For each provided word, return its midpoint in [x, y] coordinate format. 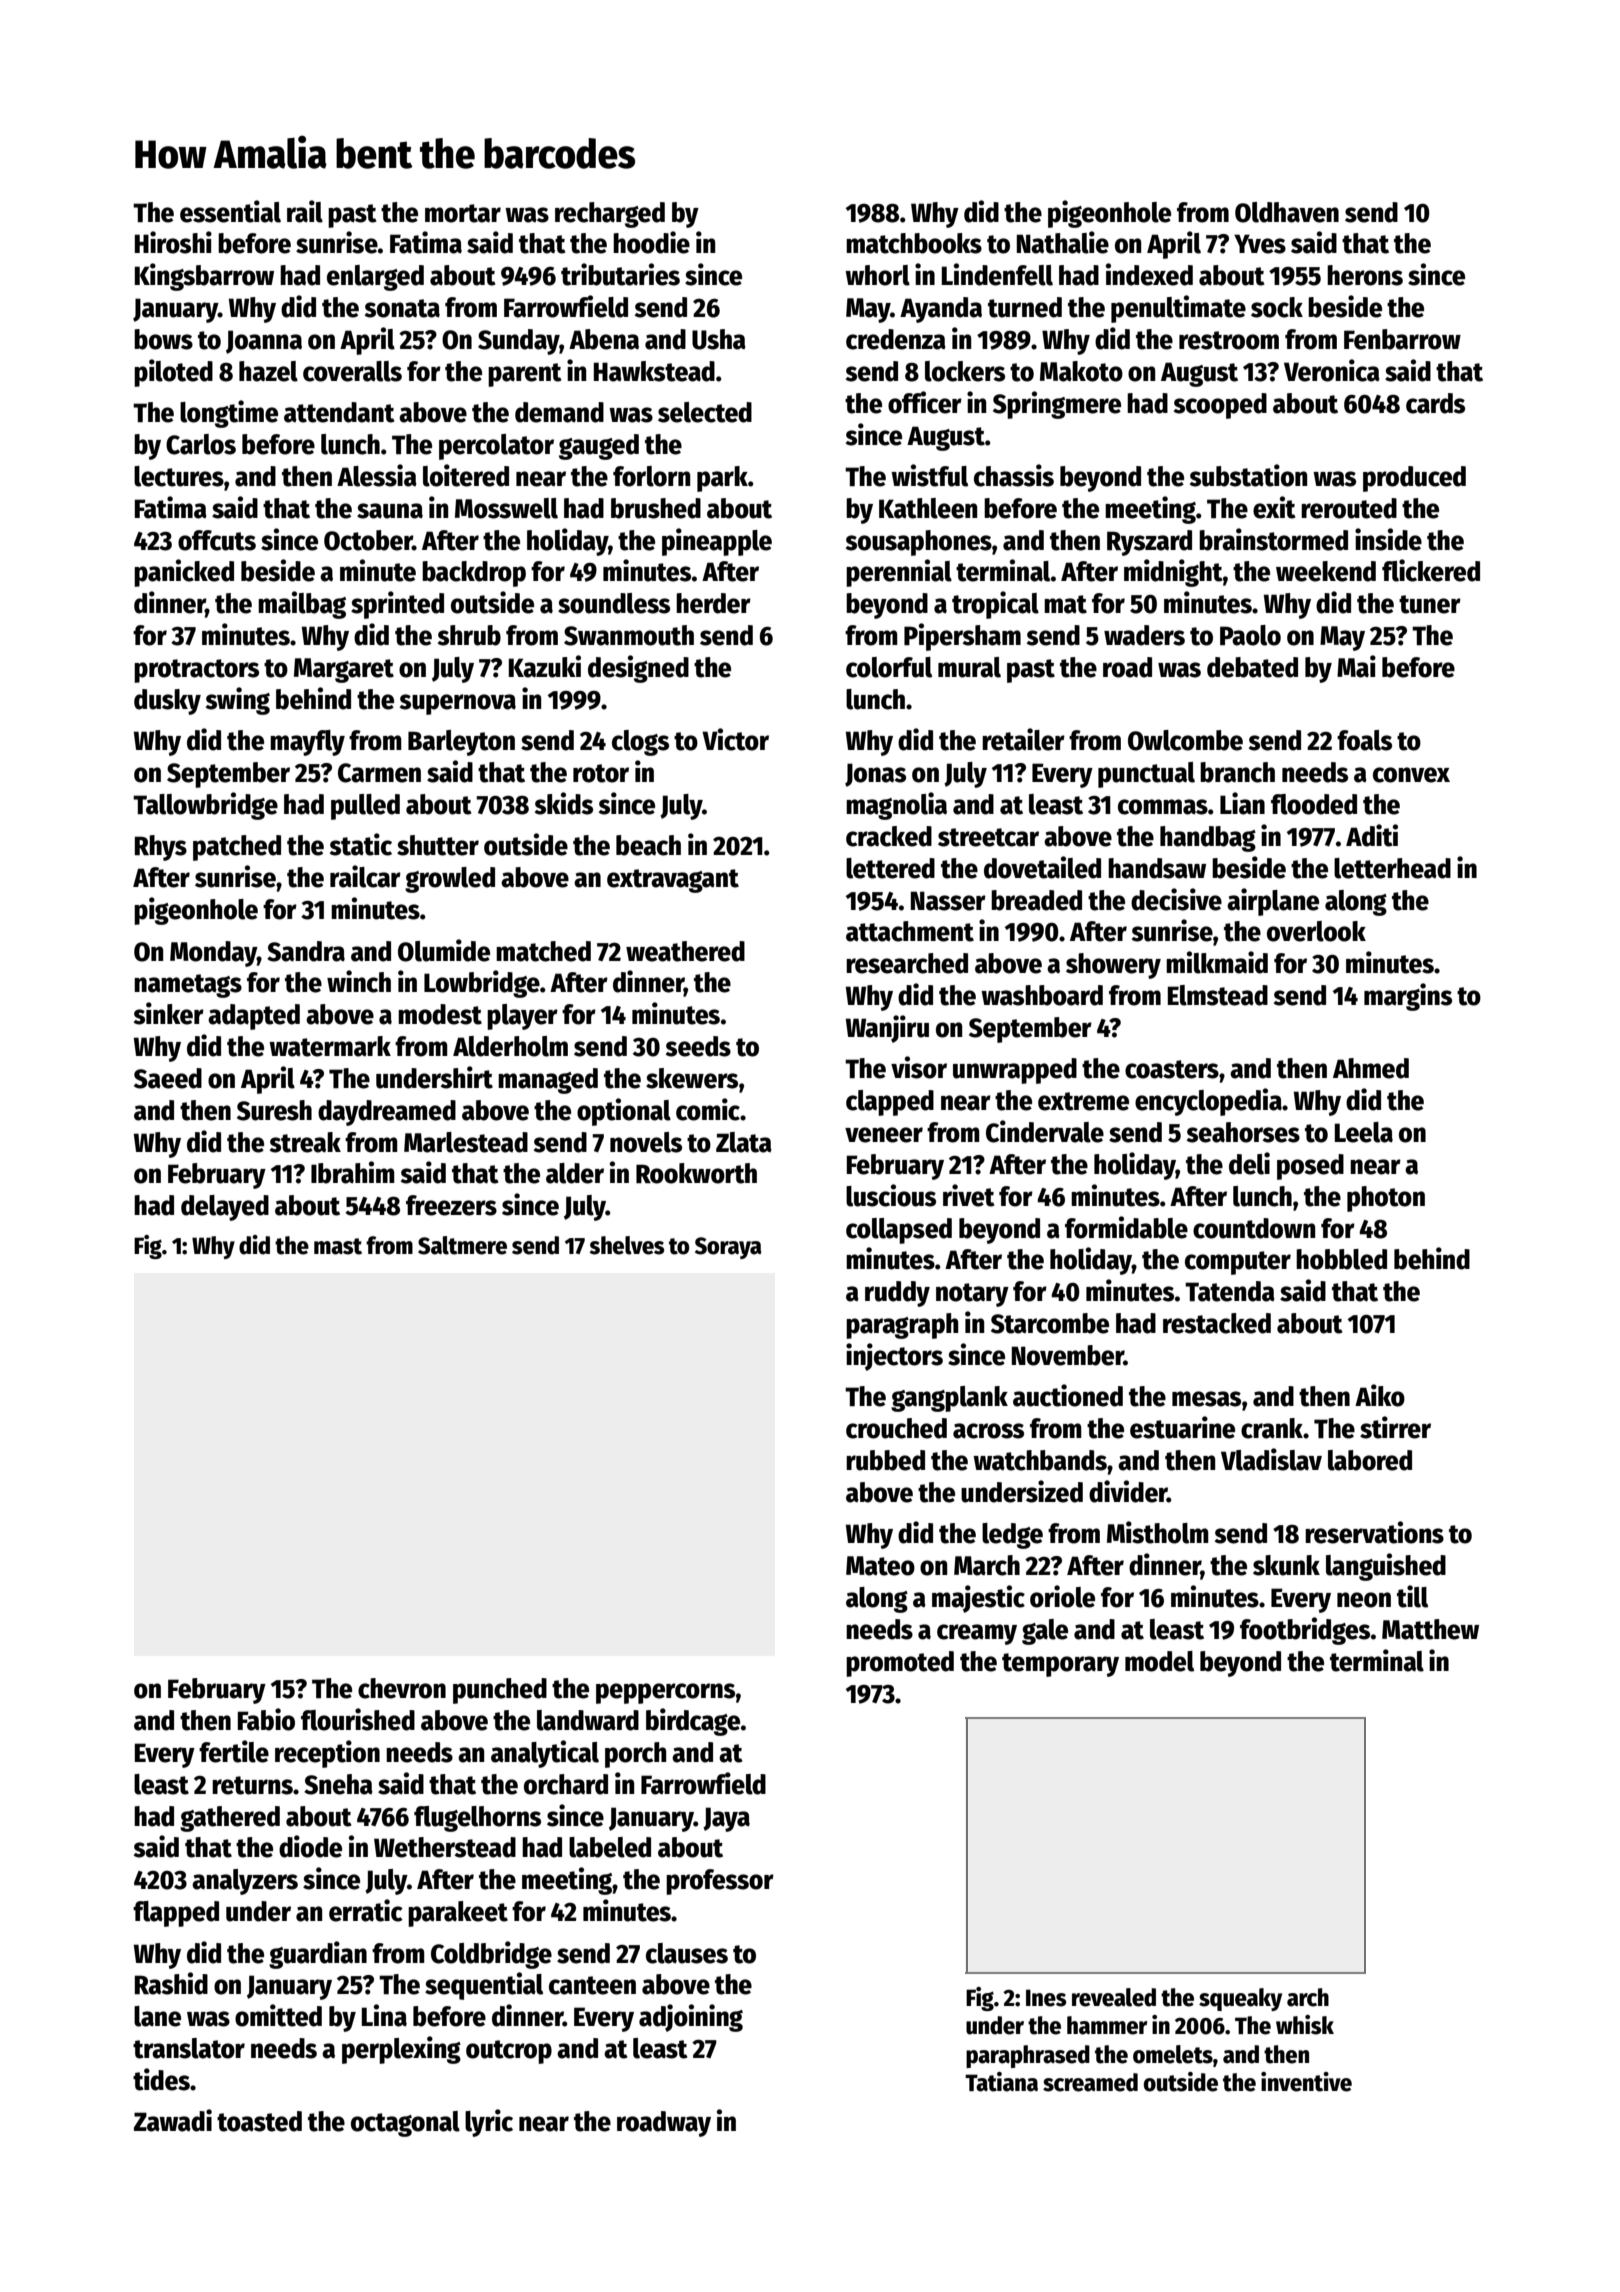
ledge [1012, 1536]
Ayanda [941, 310]
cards [1435, 403]
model [1159, 1661]
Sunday [519, 342]
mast [338, 1246]
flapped [176, 1914]
